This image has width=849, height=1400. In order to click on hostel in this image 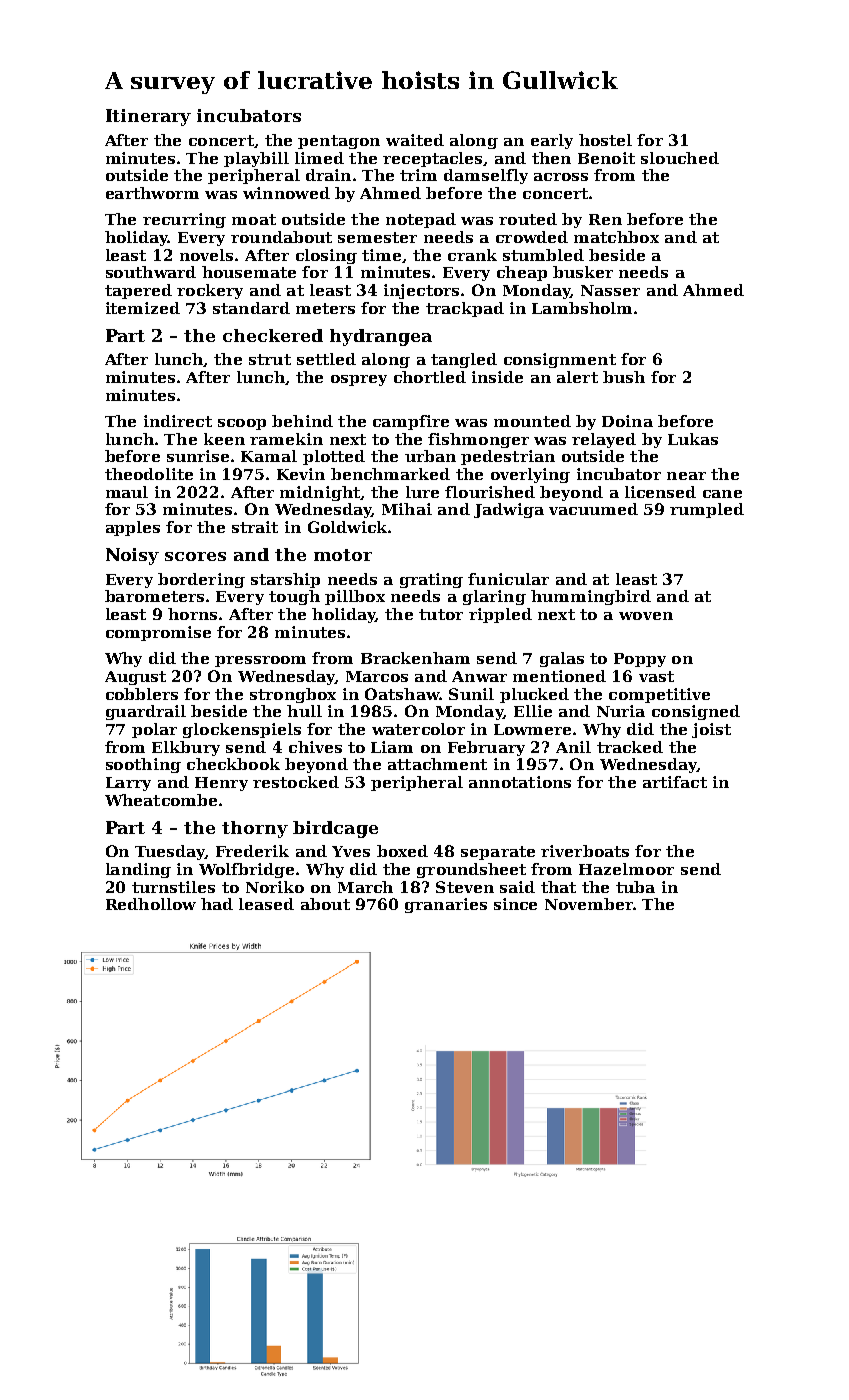, I will do `click(605, 140)`.
